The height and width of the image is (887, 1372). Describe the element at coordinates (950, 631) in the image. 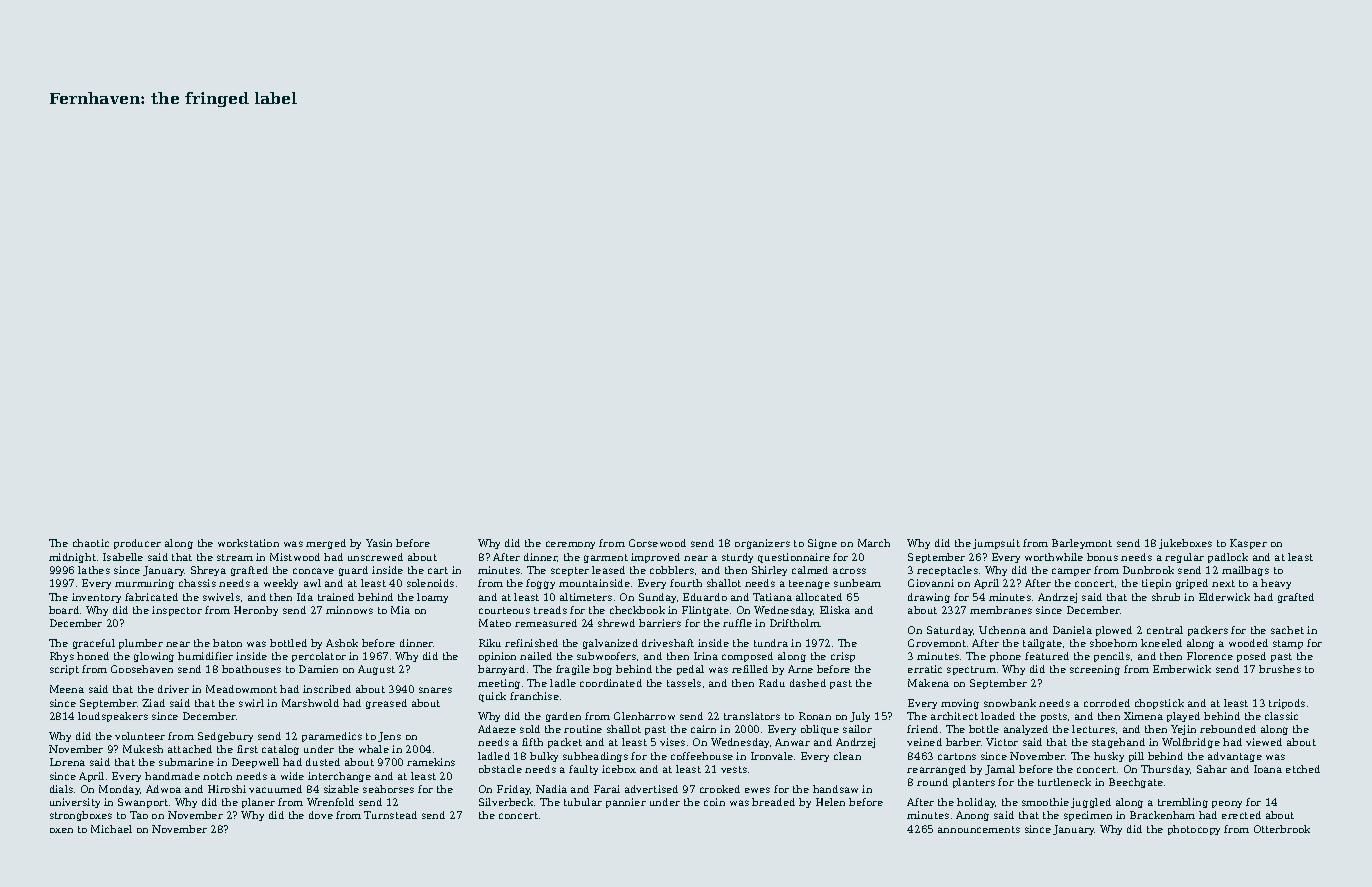

I see `Saturday` at that location.
